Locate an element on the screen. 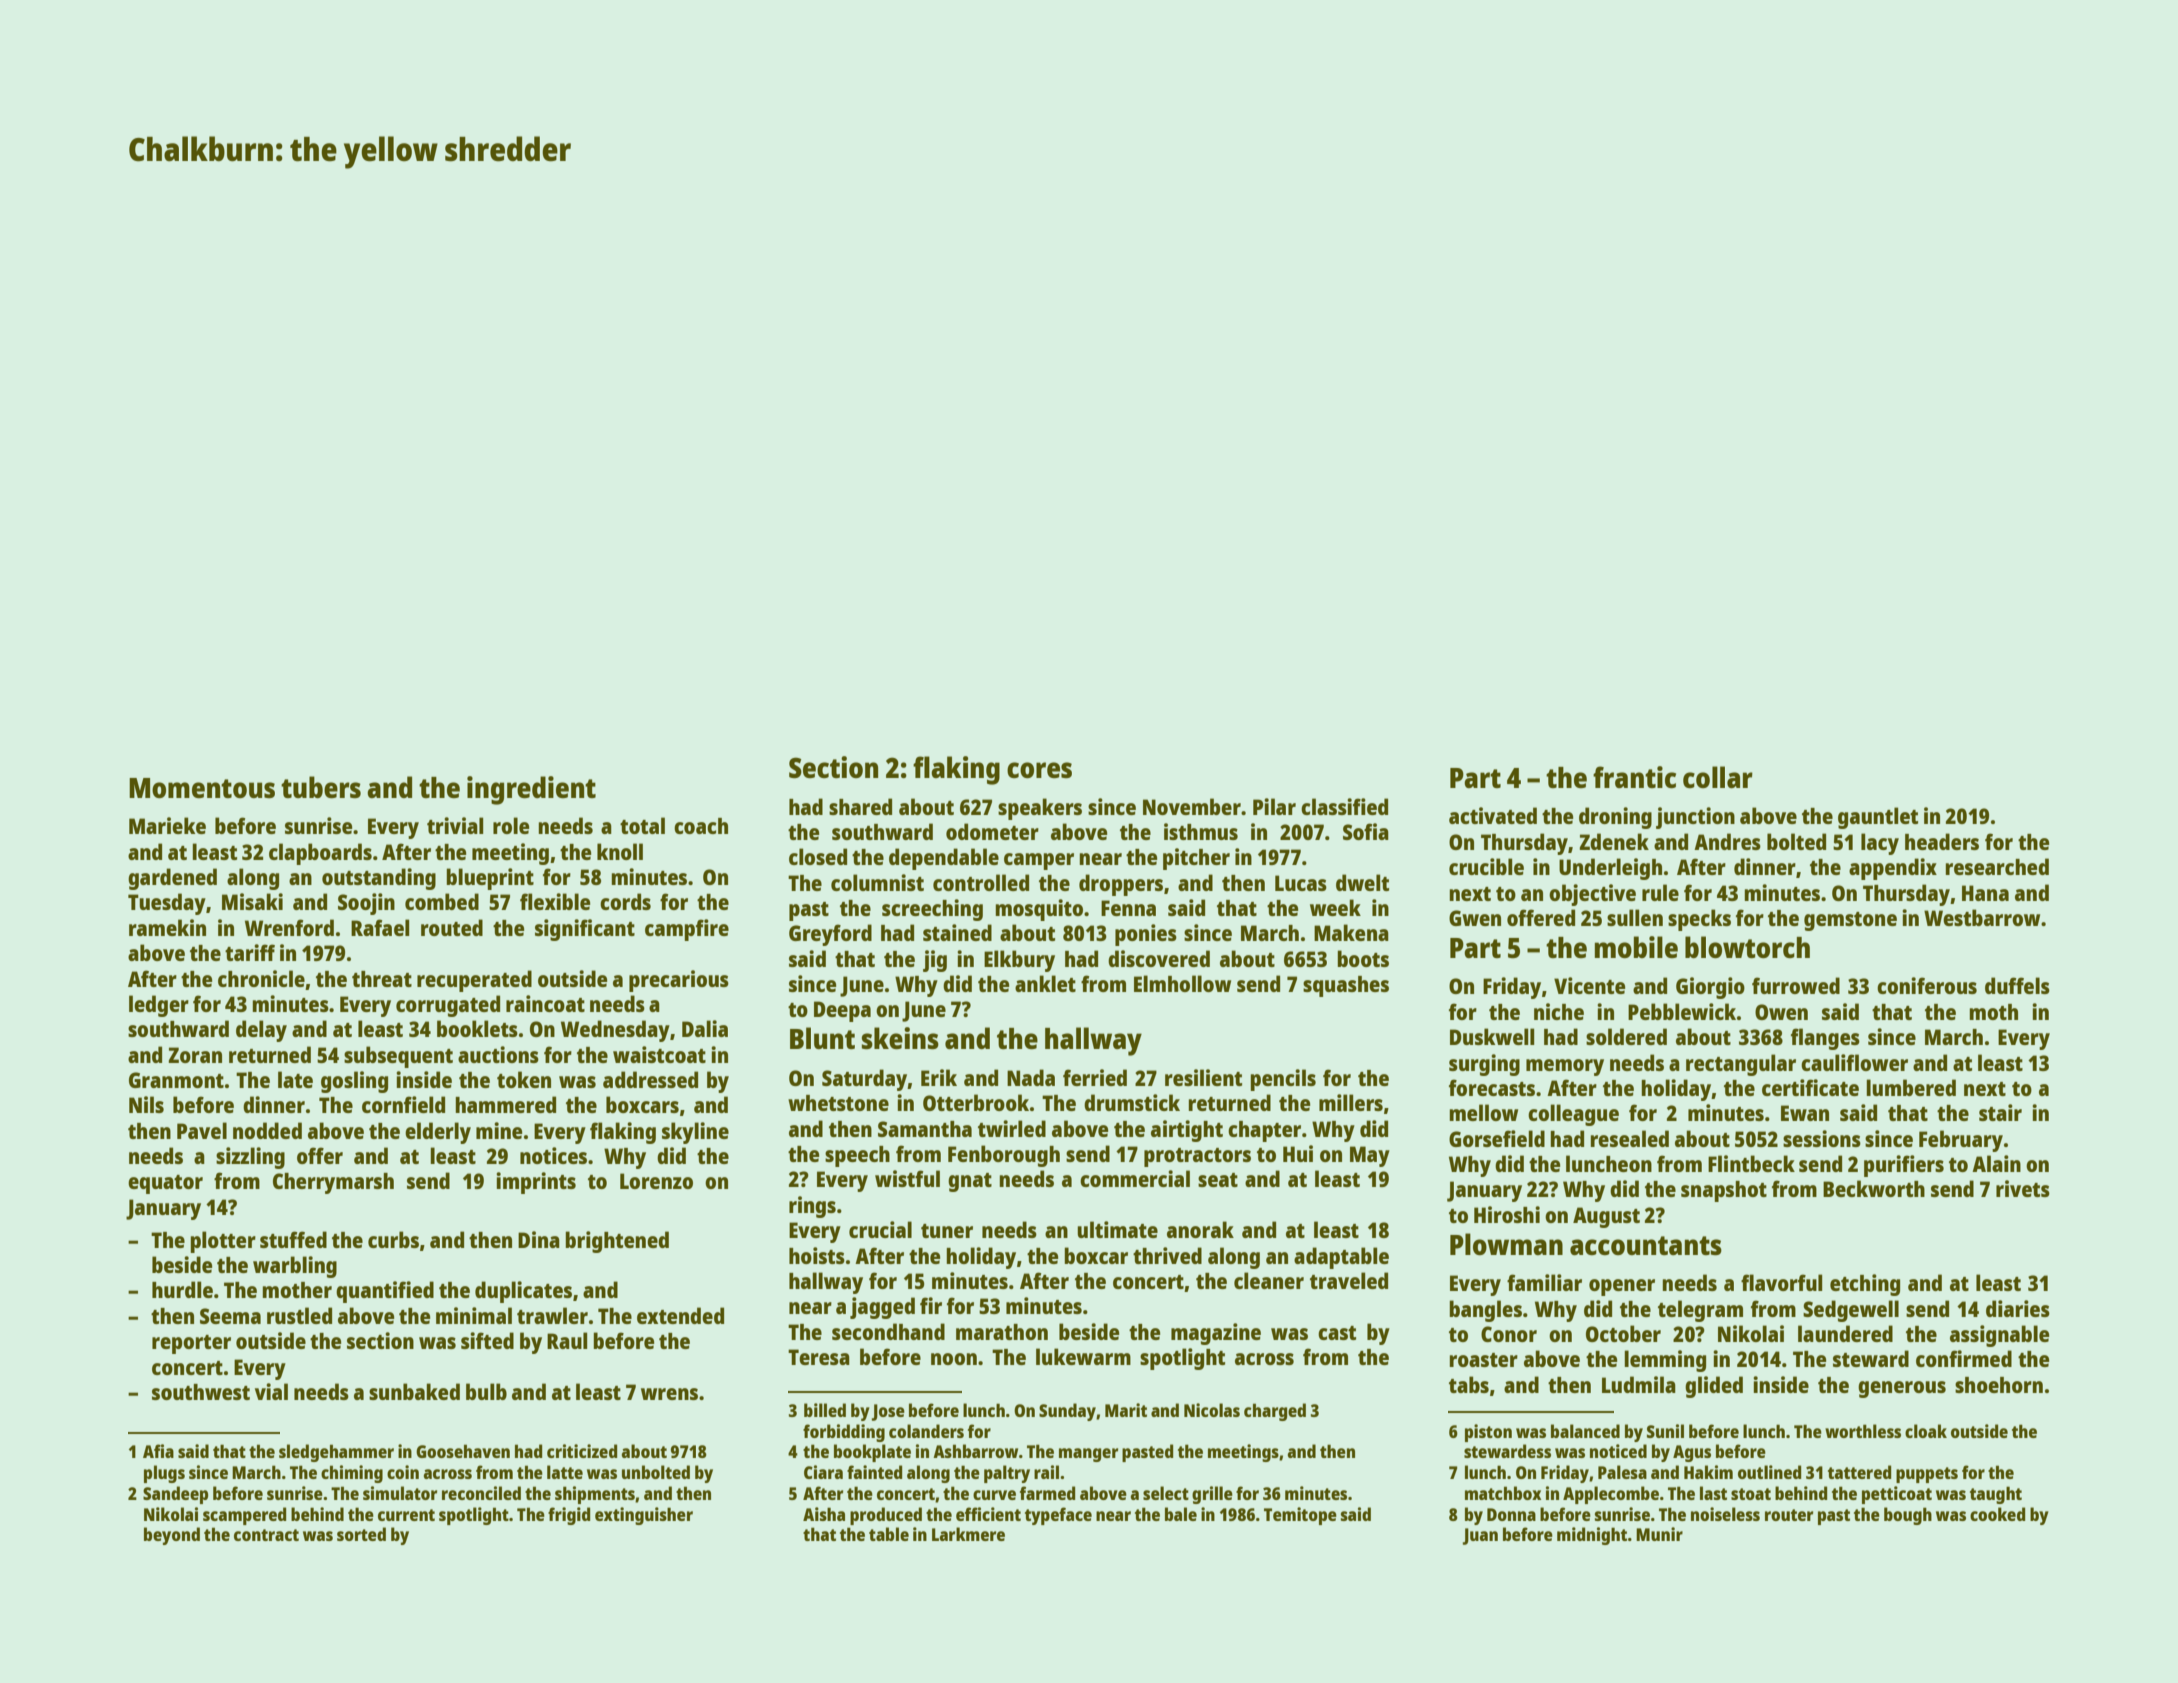 The width and height of the screenshot is (2178, 1683). delay is located at coordinates (261, 1031).
